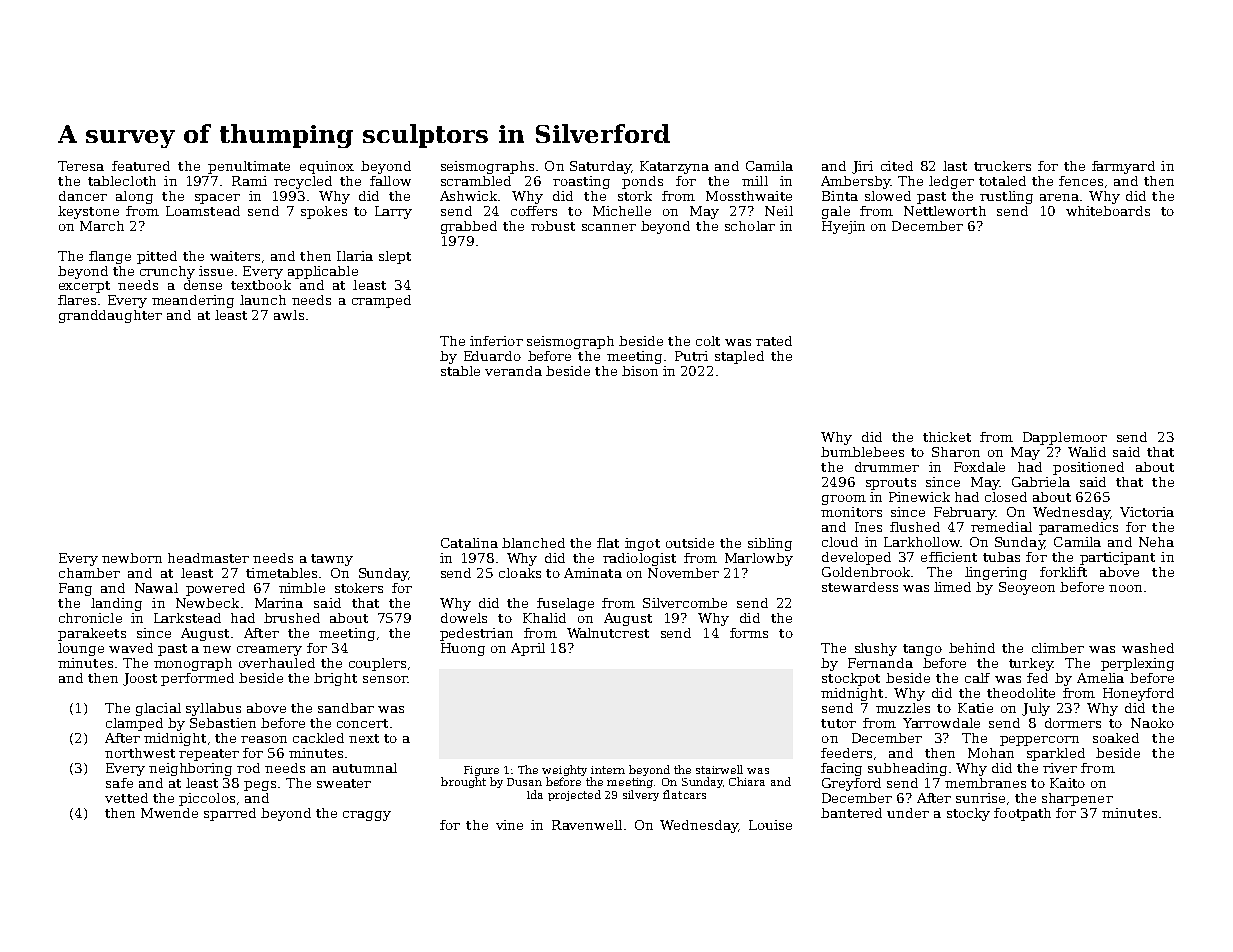 Image resolution: width=1233 pixels, height=952 pixels. Describe the element at coordinates (460, 371) in the image. I see `stable` at that location.
